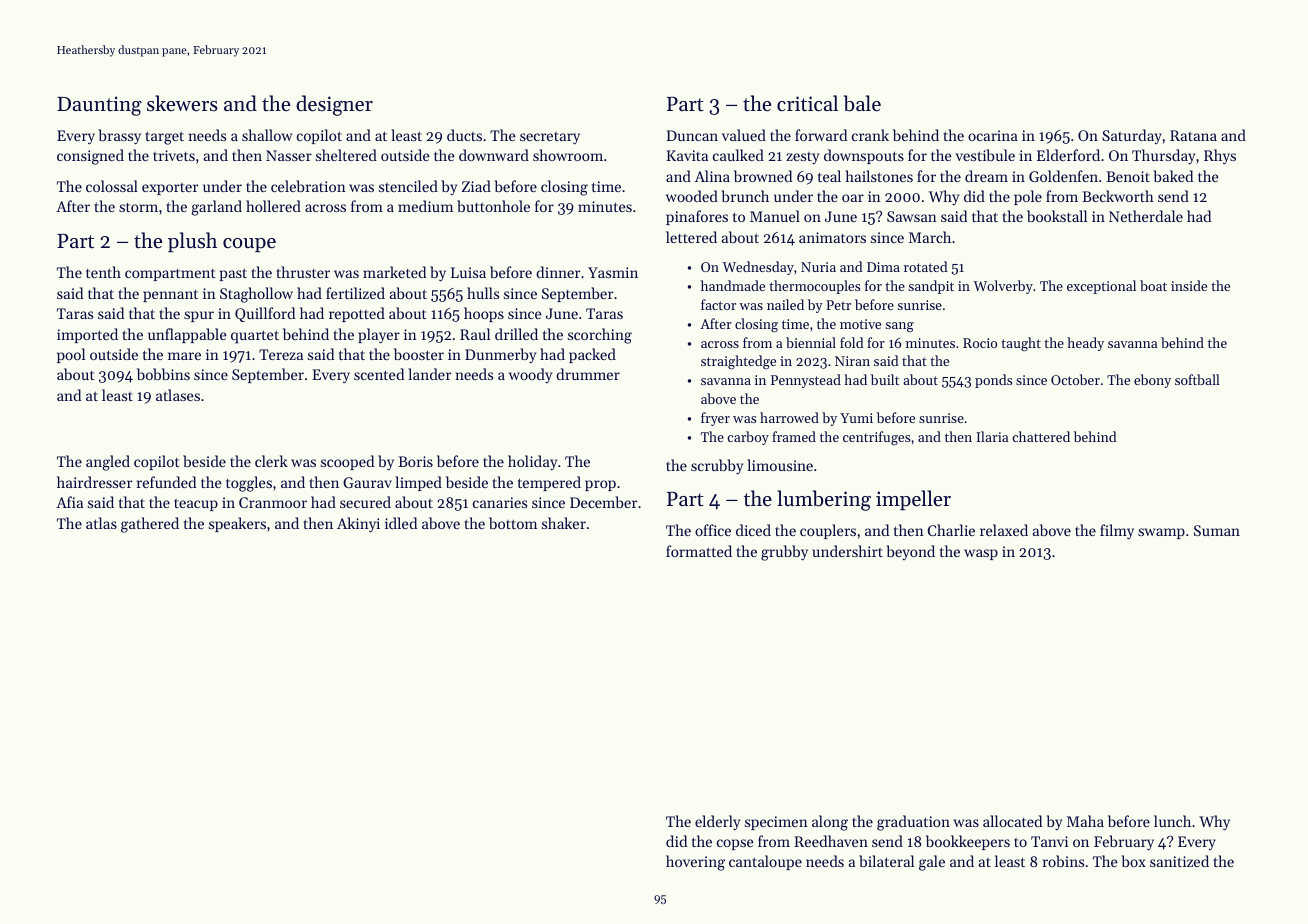  Describe the element at coordinates (174, 155) in the screenshot. I see `trivets` at that location.
